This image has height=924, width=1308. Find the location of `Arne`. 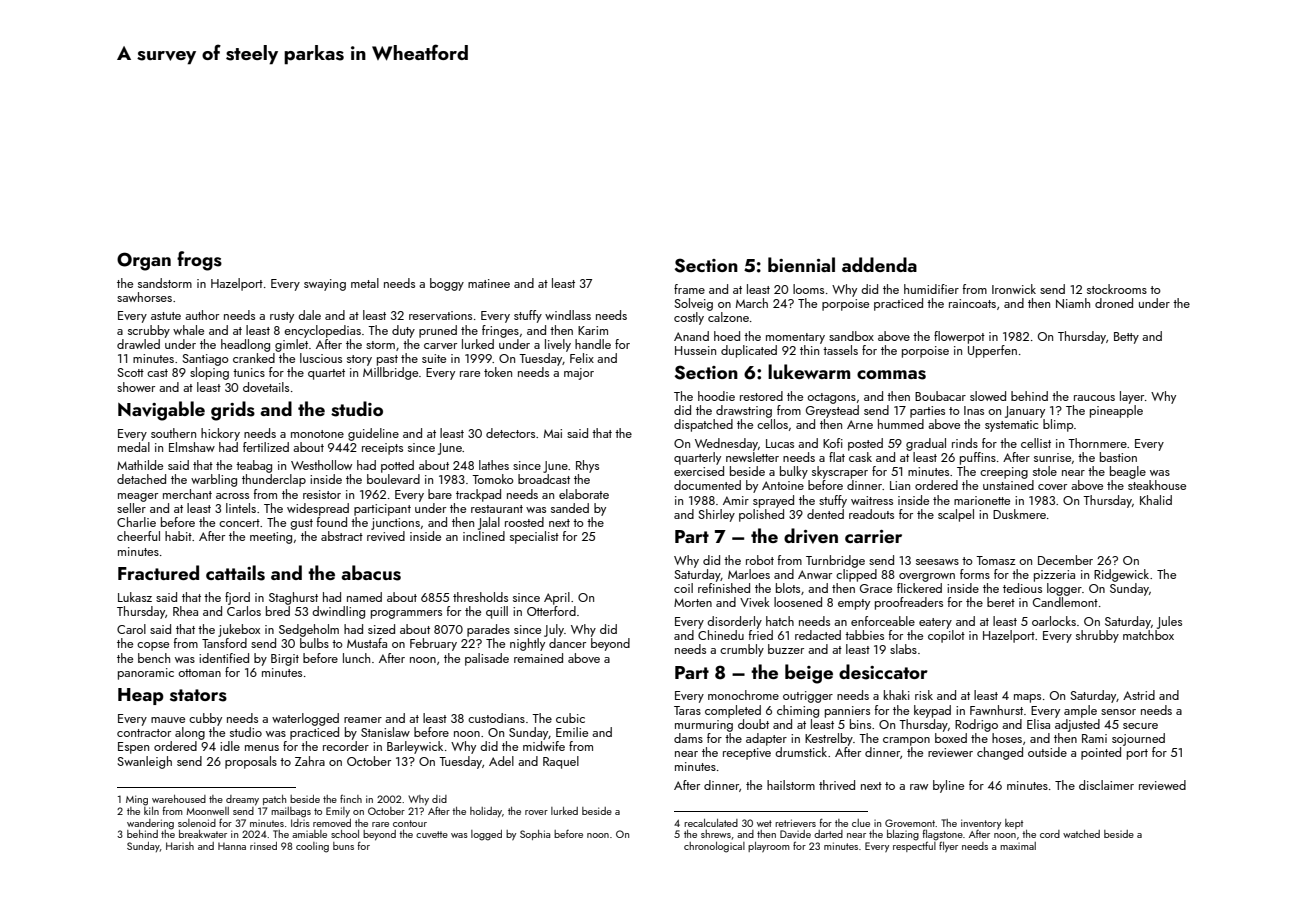

Arne is located at coordinates (860, 424).
